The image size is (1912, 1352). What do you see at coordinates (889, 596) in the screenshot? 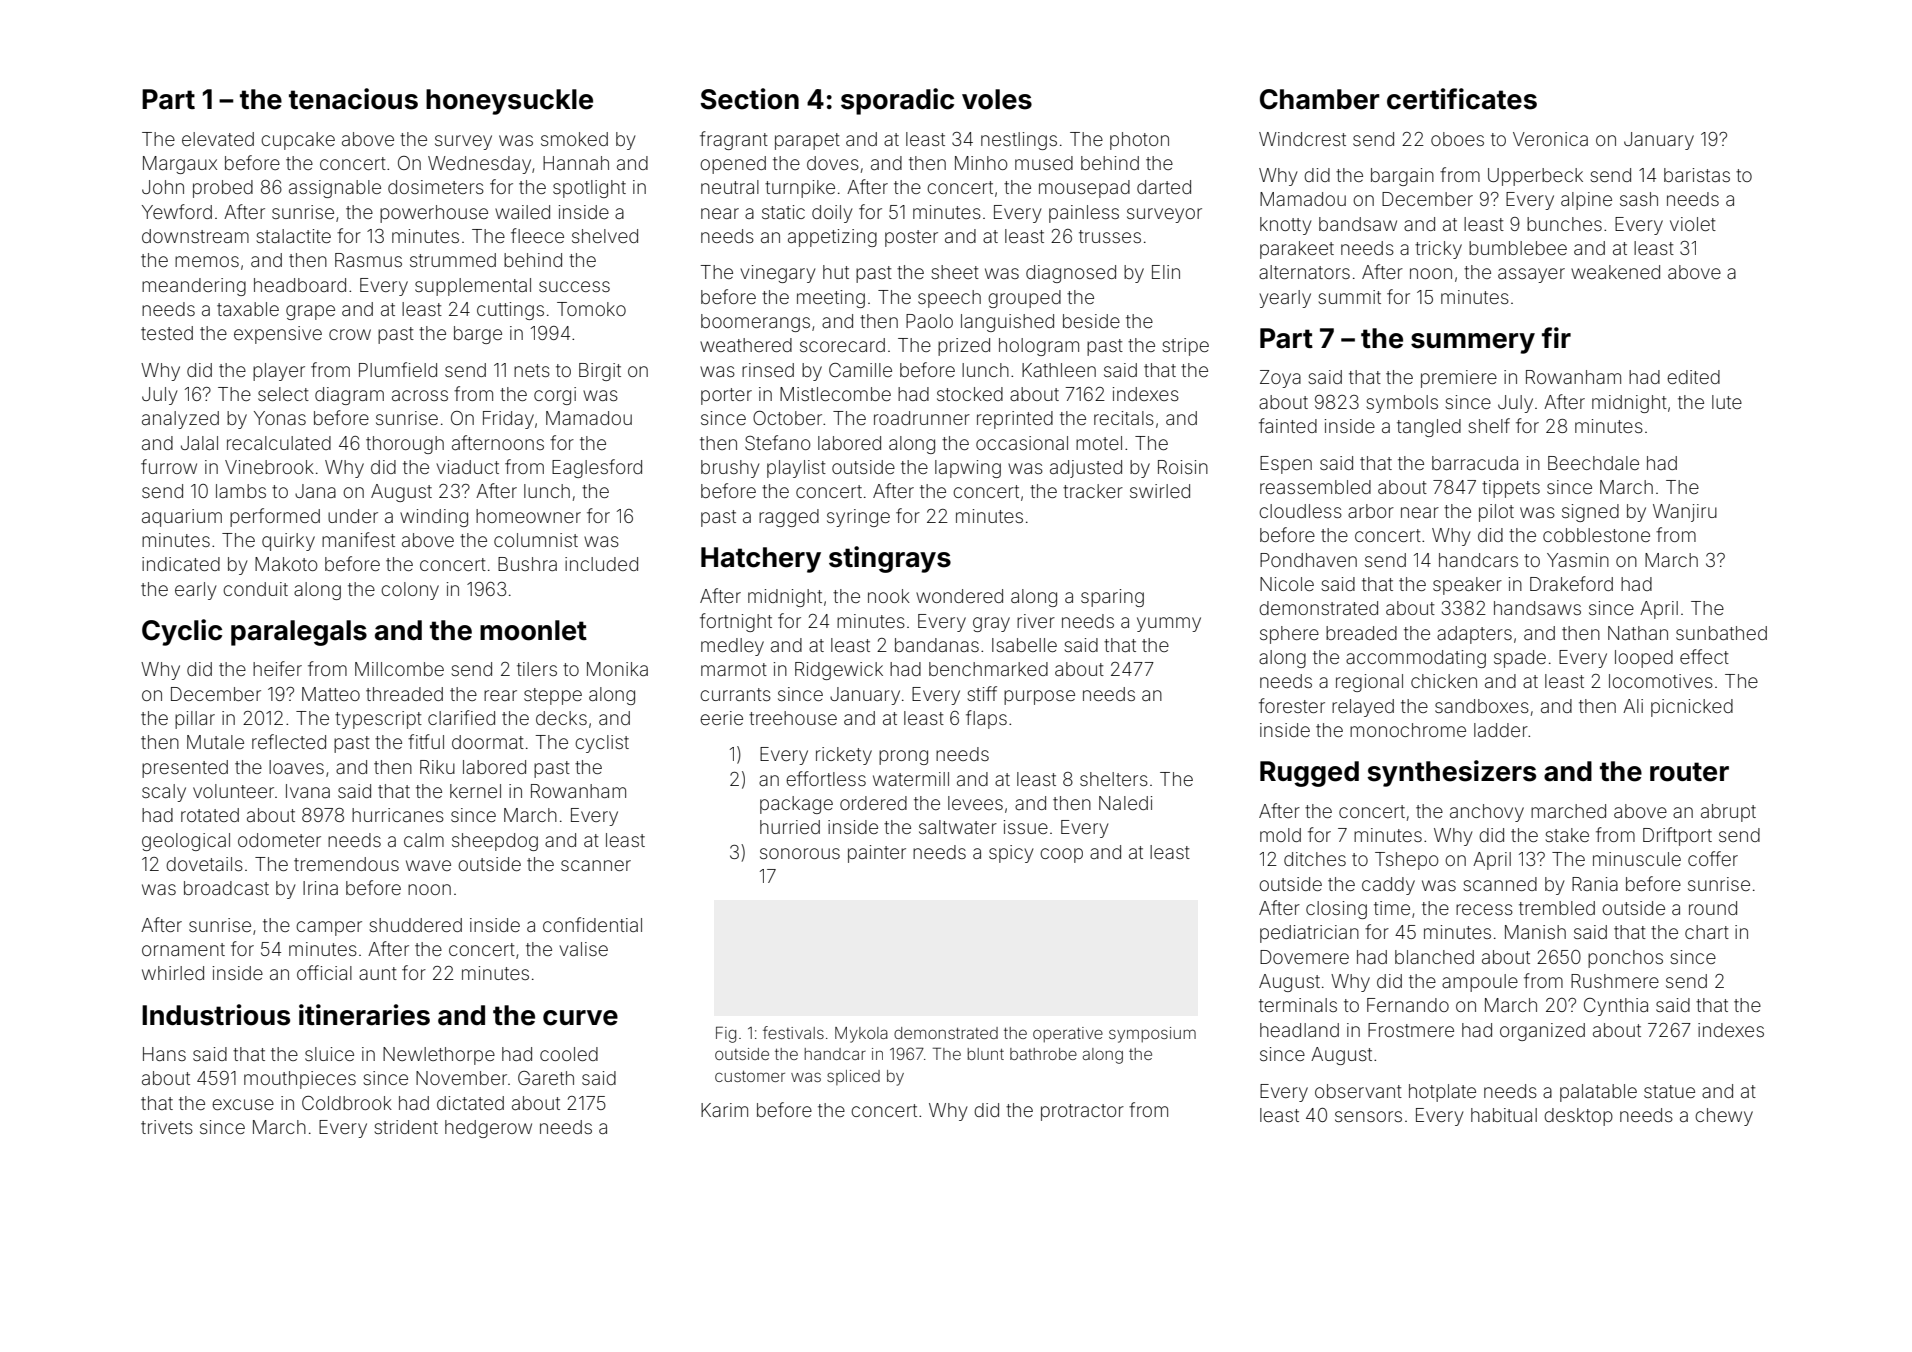
I see `nook` at bounding box center [889, 596].
